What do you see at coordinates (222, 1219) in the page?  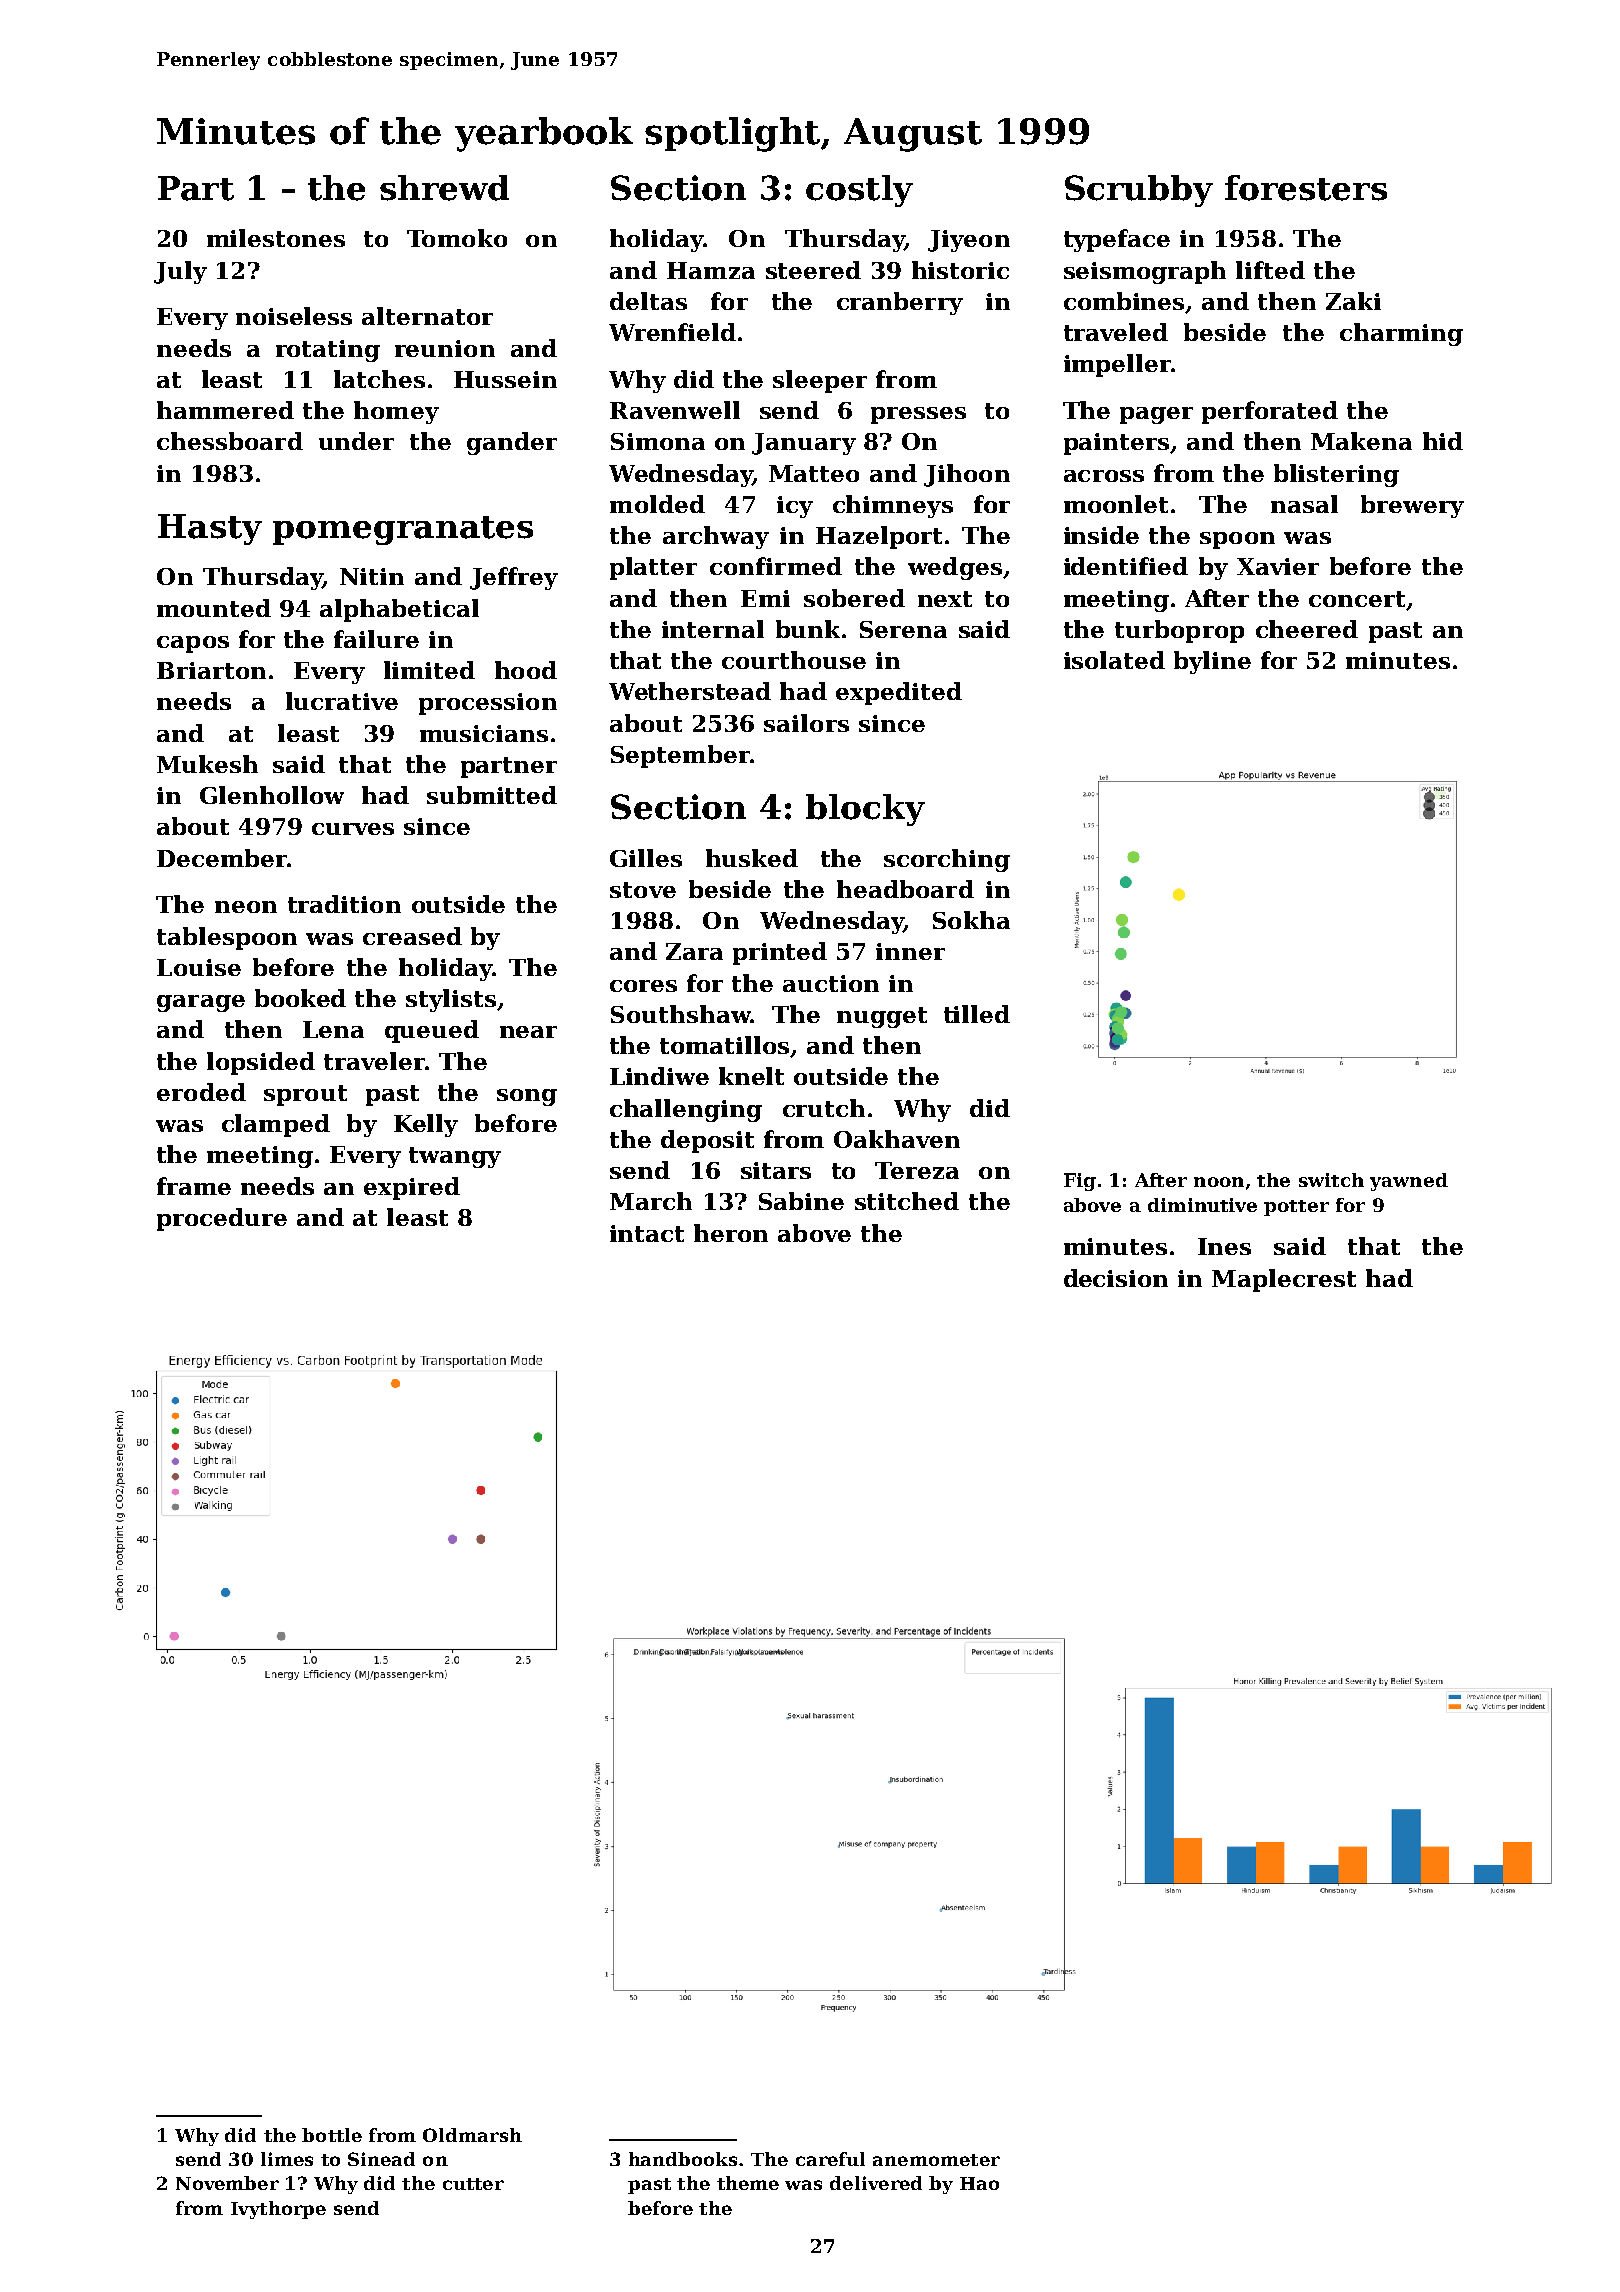 I see `procedure` at bounding box center [222, 1219].
